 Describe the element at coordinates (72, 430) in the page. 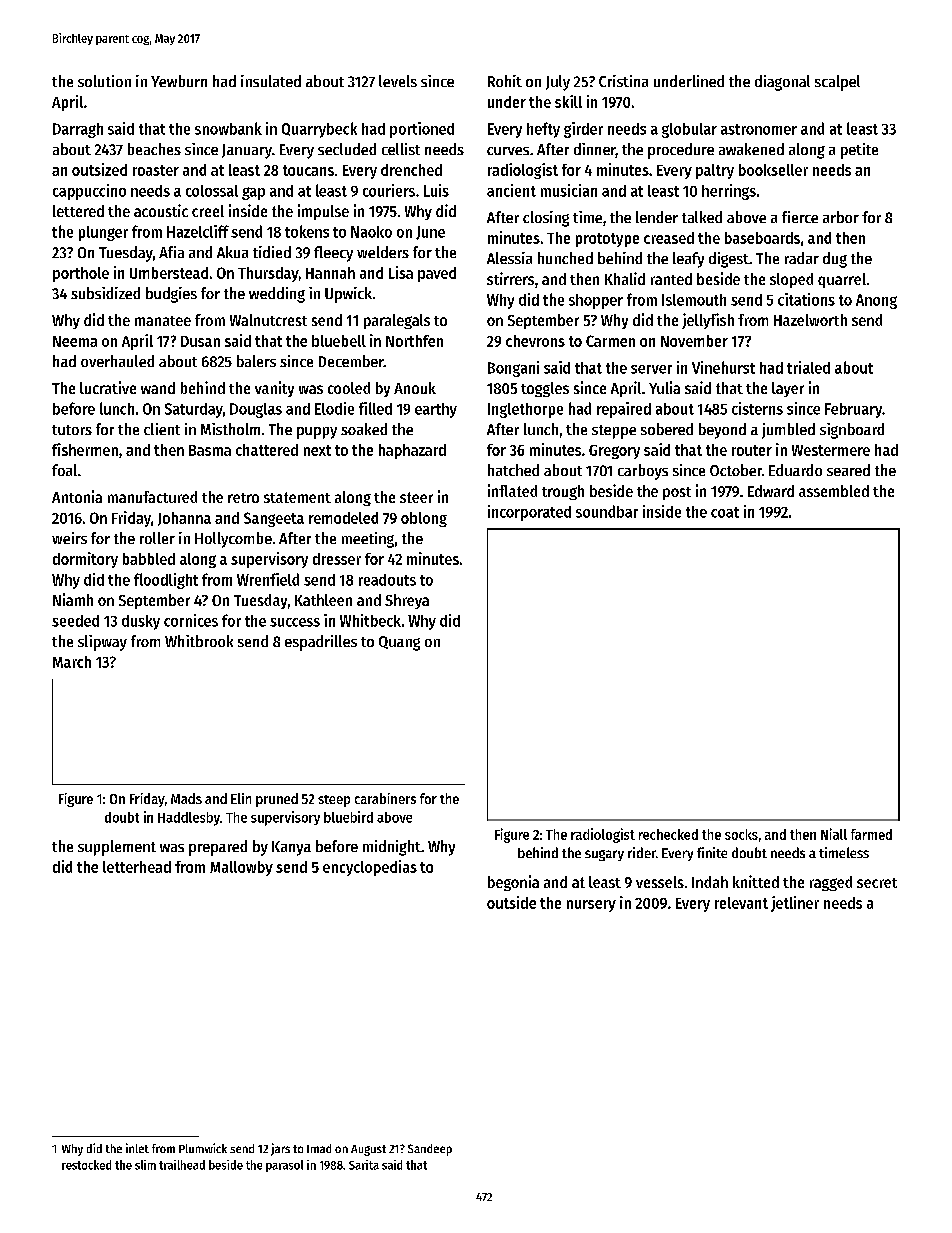

I see `tutors` at that location.
